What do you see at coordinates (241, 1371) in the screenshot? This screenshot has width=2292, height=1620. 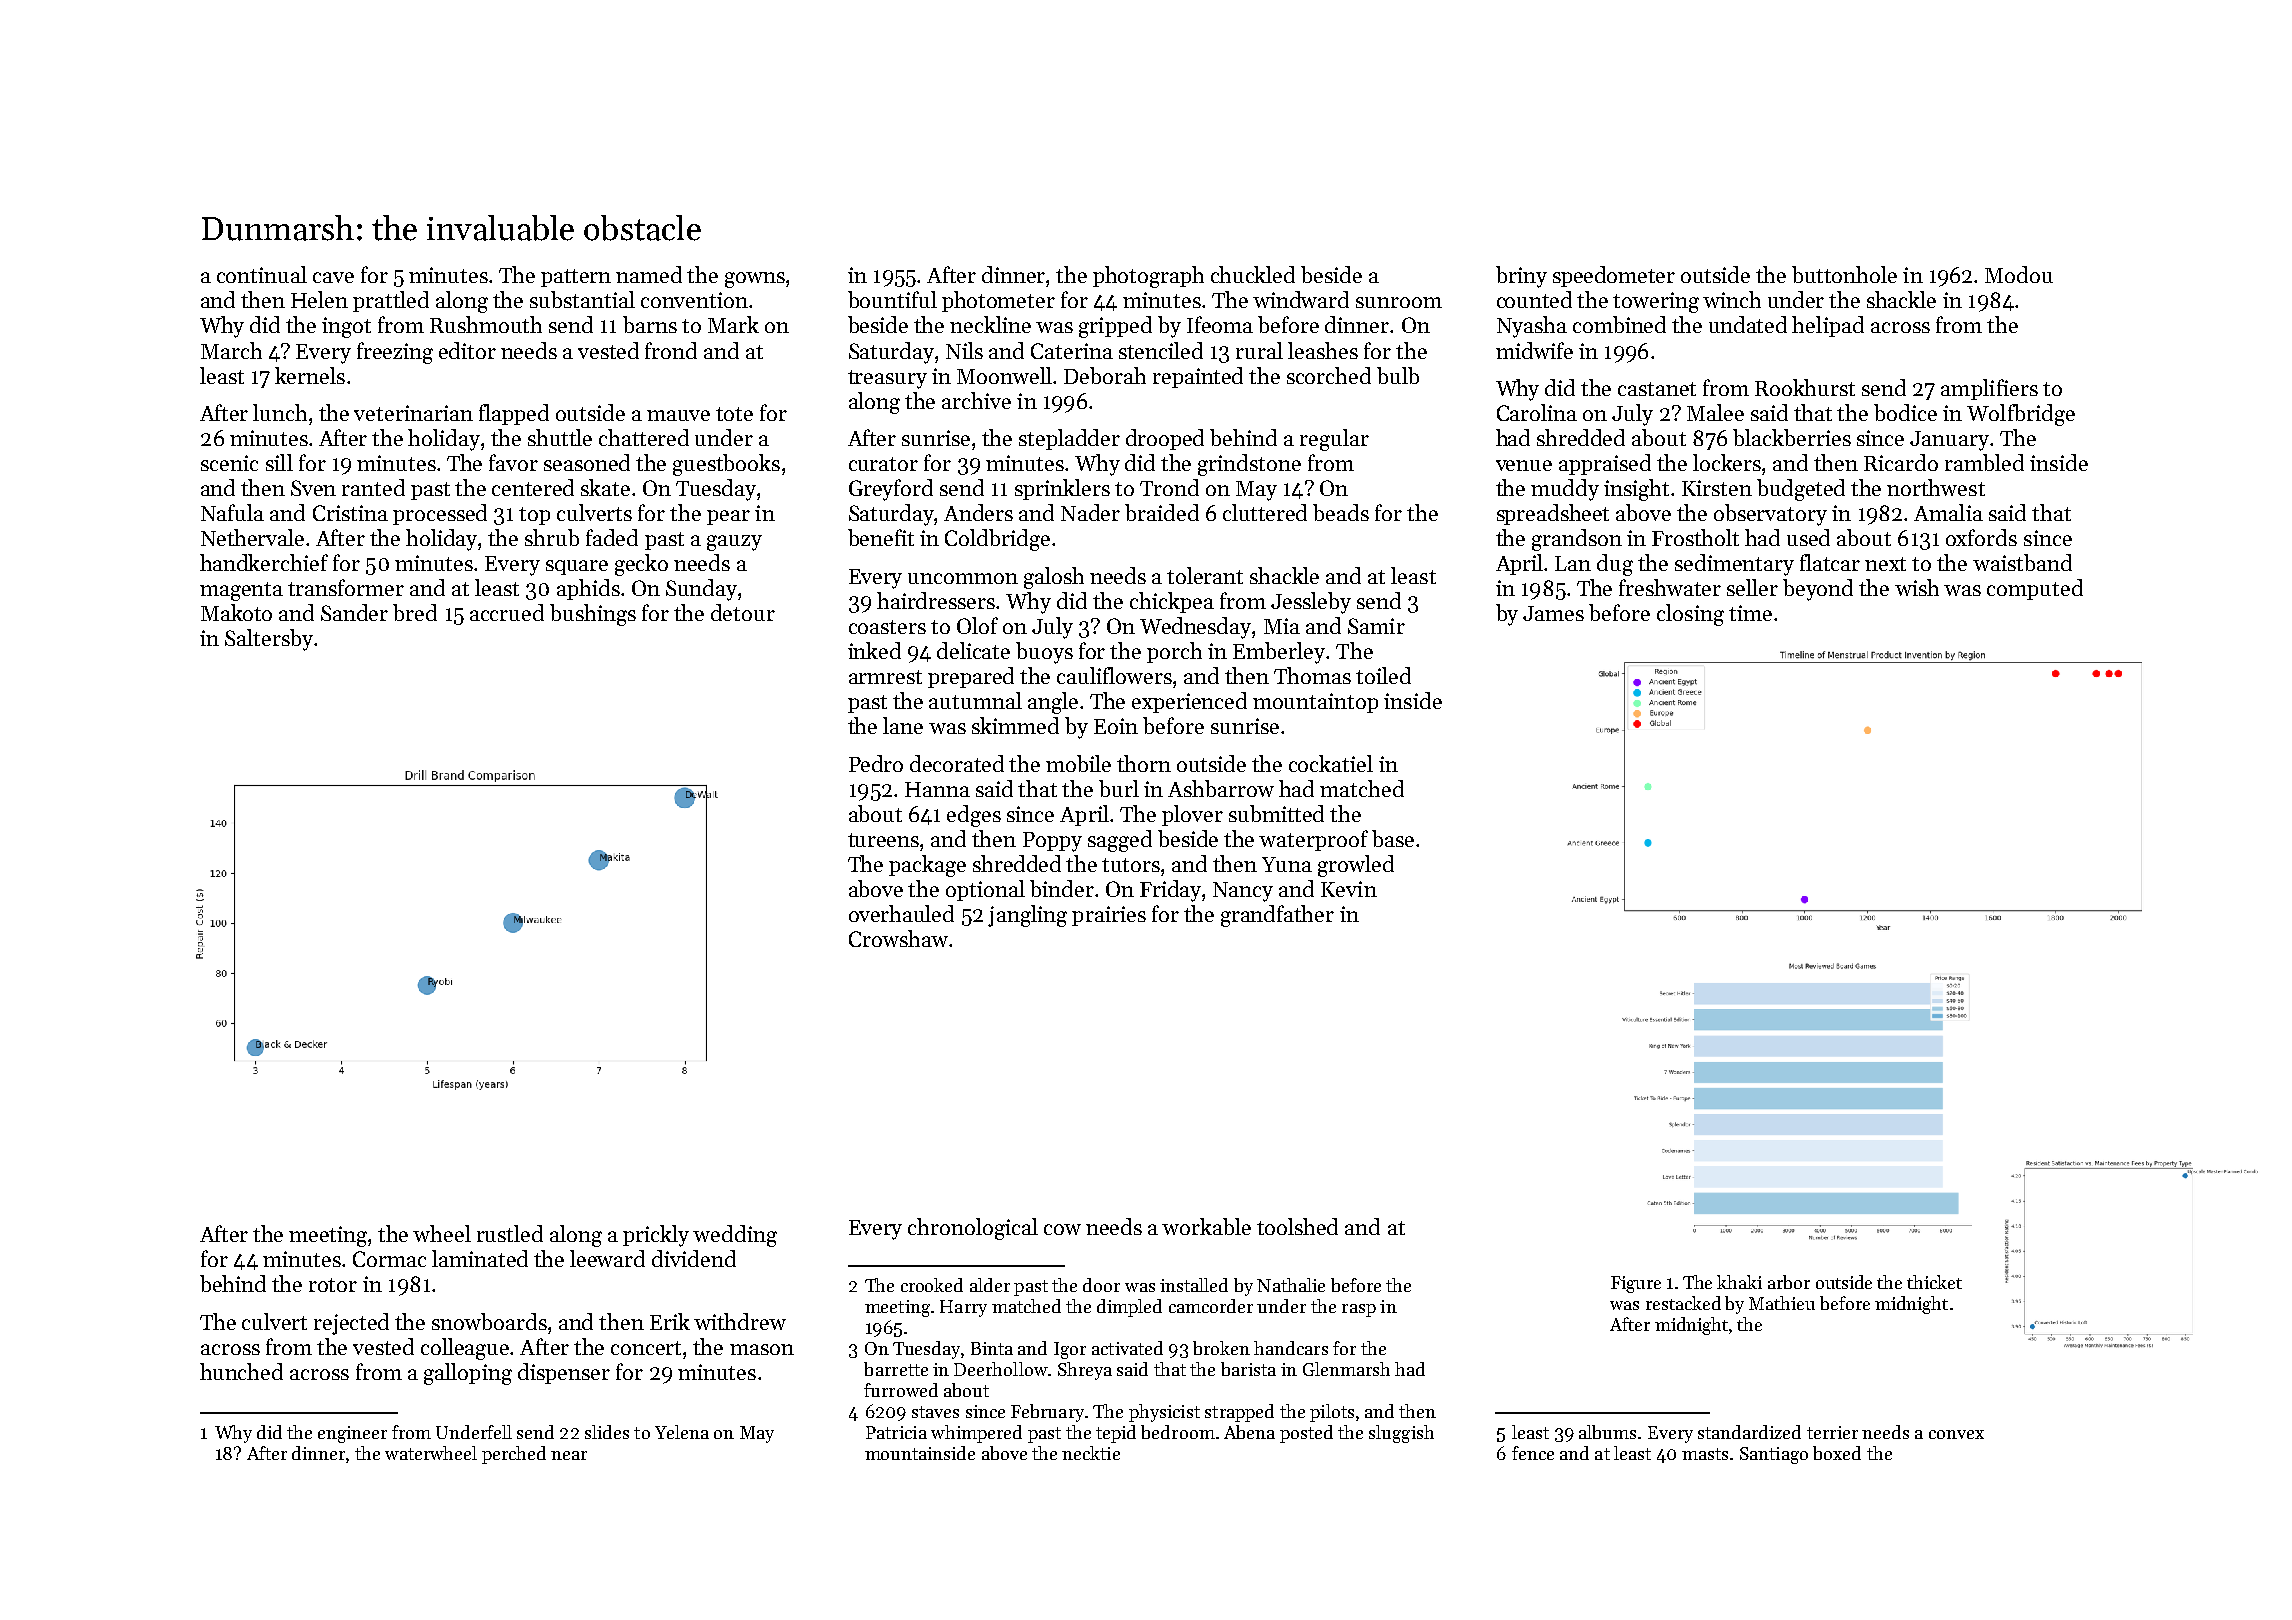 I see `hunched` at bounding box center [241, 1371].
